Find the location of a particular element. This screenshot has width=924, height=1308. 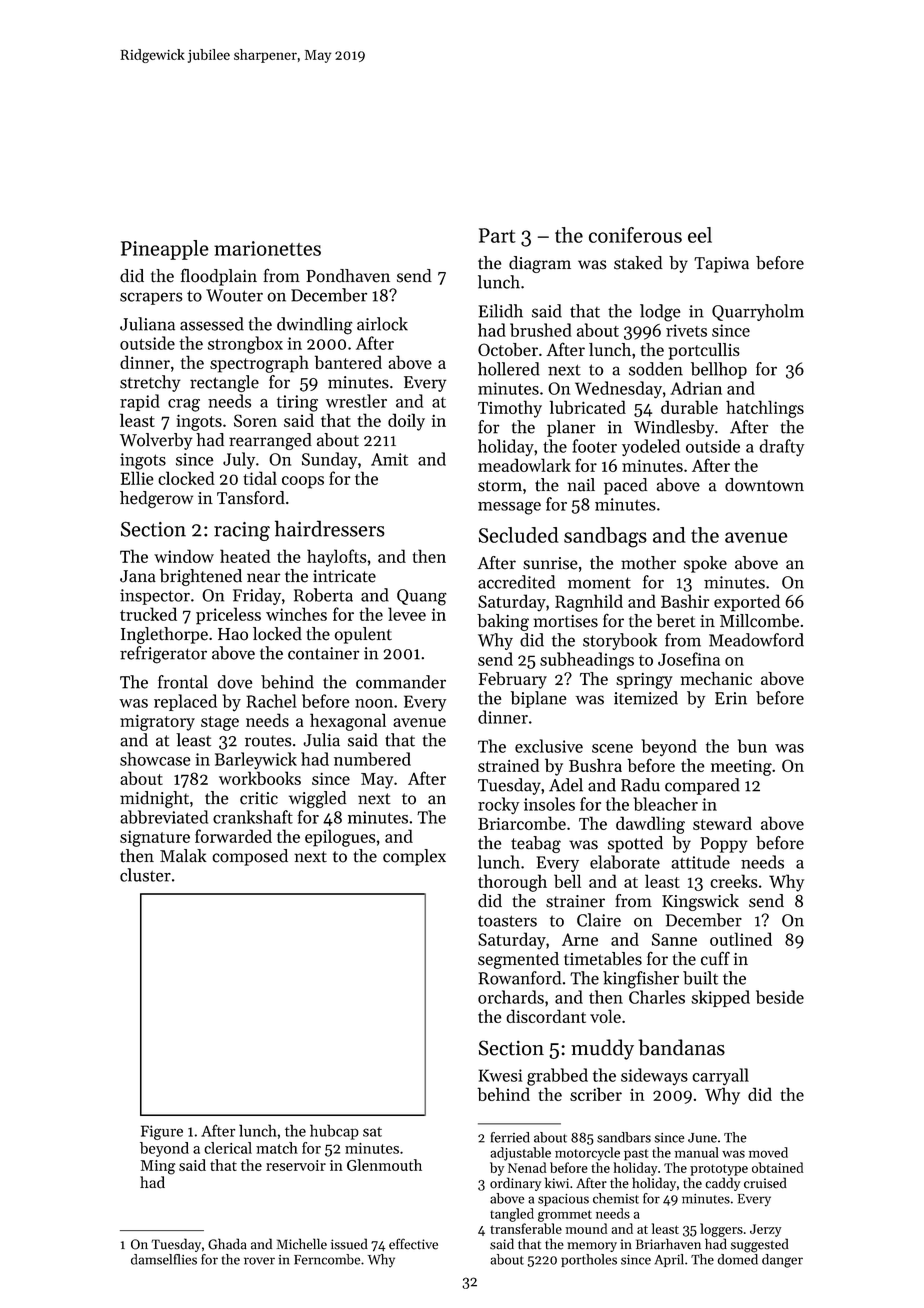

scrapers is located at coordinates (151, 298).
